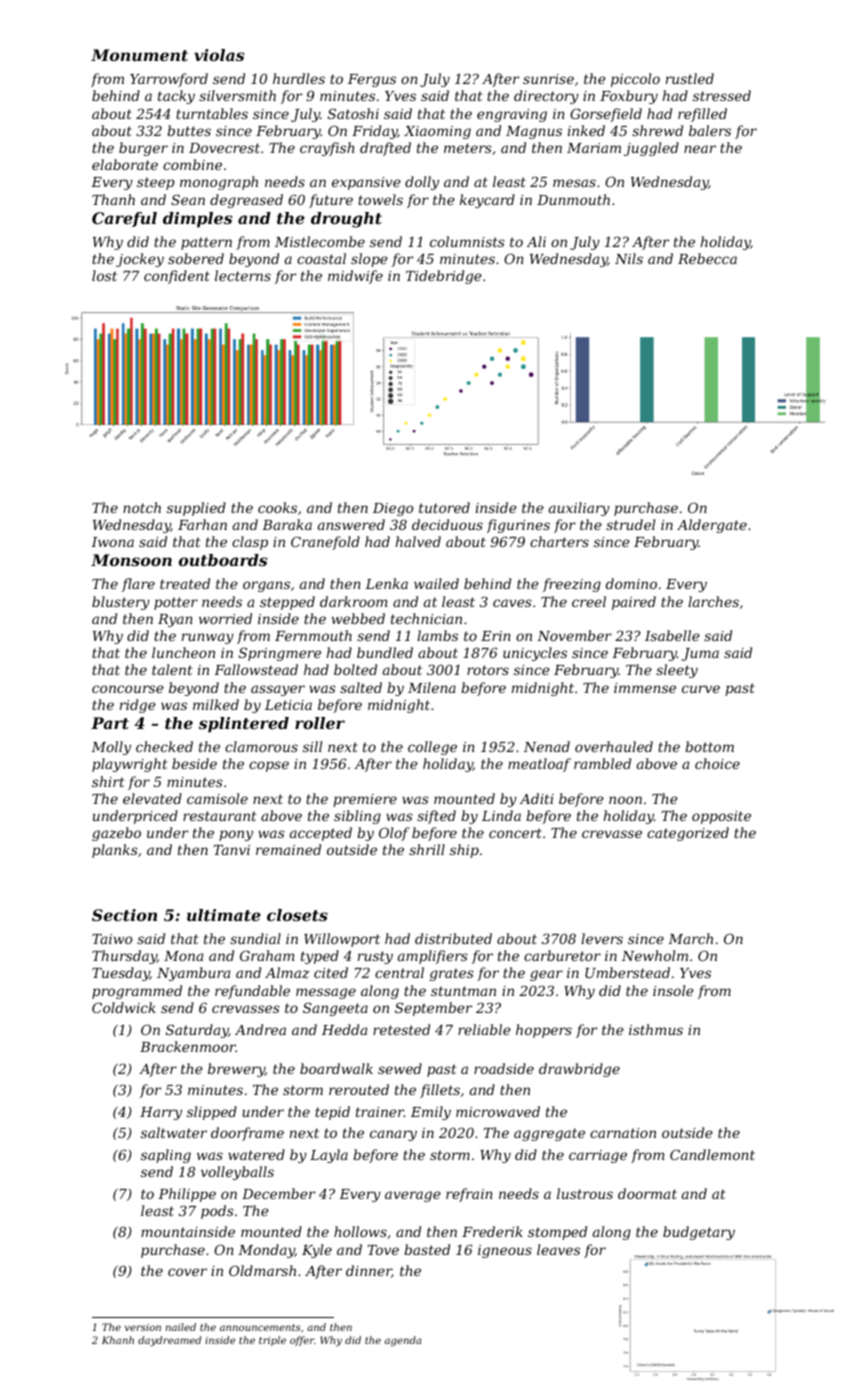 This document has height=1400, width=849. Describe the element at coordinates (128, 689) in the document. I see `concourse` at that location.
